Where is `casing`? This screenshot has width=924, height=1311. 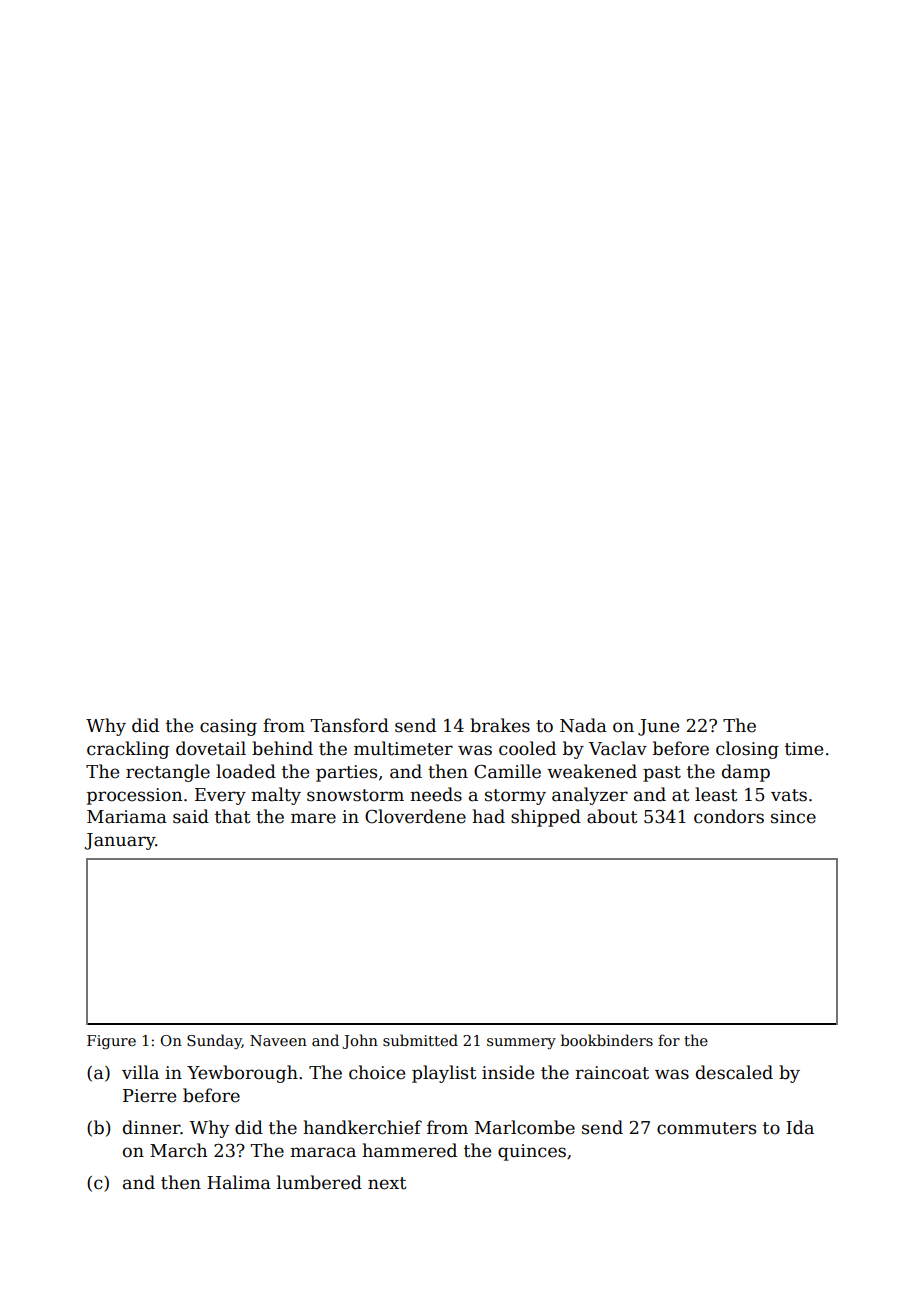 casing is located at coordinates (228, 727).
